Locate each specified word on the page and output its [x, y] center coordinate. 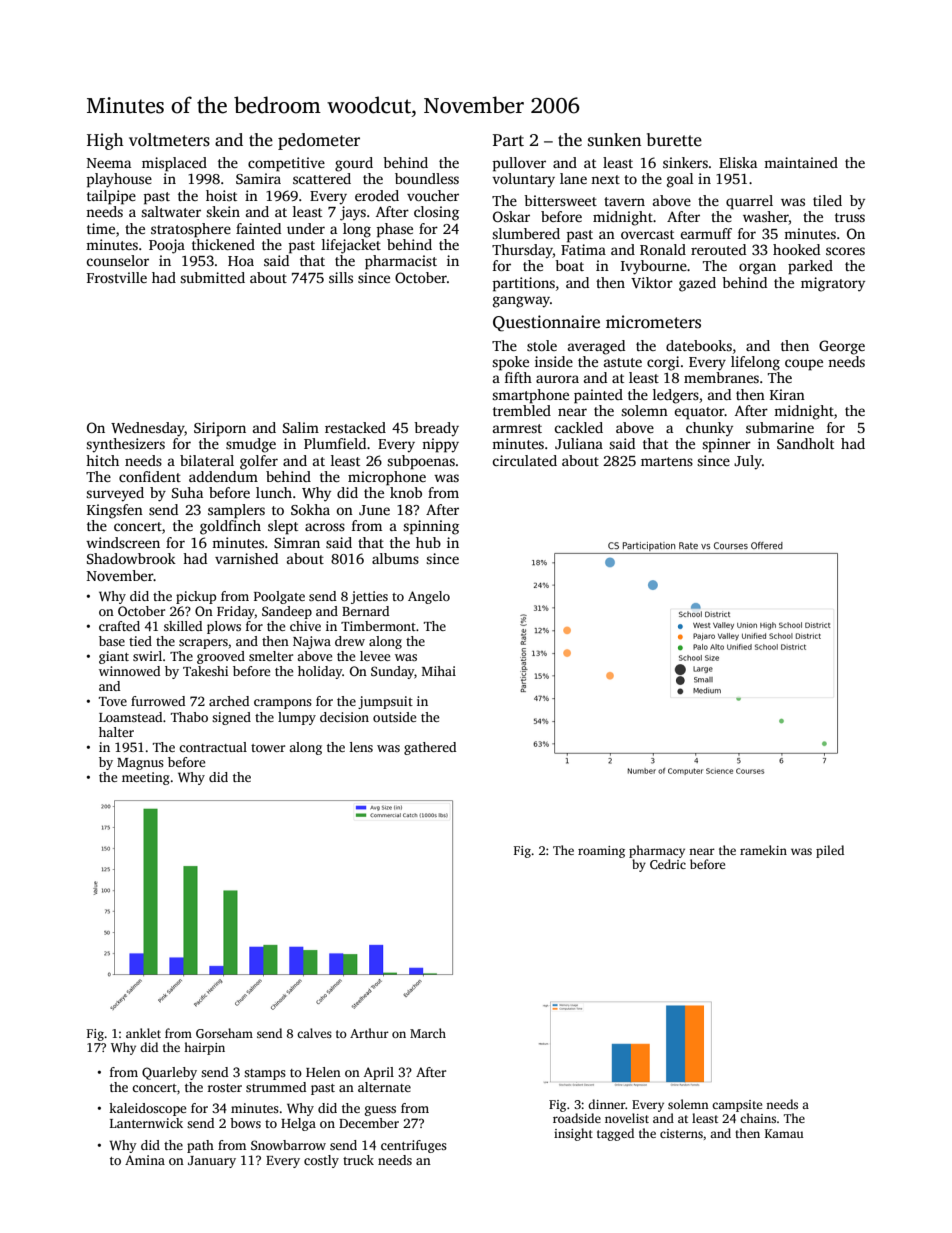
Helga [298, 1124]
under [306, 228]
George [842, 347]
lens [361, 747]
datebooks [699, 345]
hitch [102, 460]
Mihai [439, 671]
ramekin [763, 850]
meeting [146, 778]
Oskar [511, 216]
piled [830, 851]
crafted [119, 626]
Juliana [579, 443]
